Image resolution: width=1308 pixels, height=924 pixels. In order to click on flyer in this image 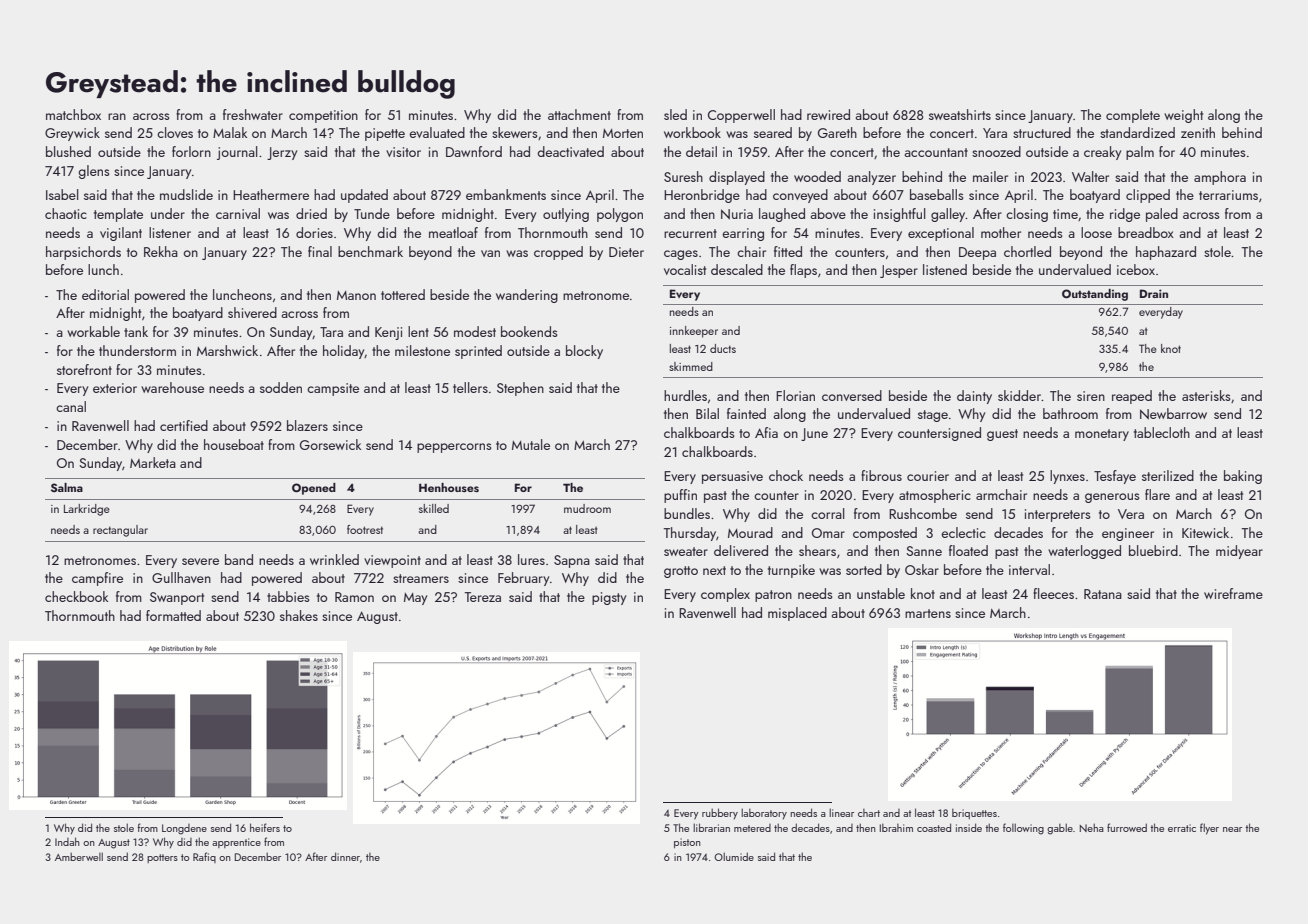, I will do `click(1209, 829)`.
